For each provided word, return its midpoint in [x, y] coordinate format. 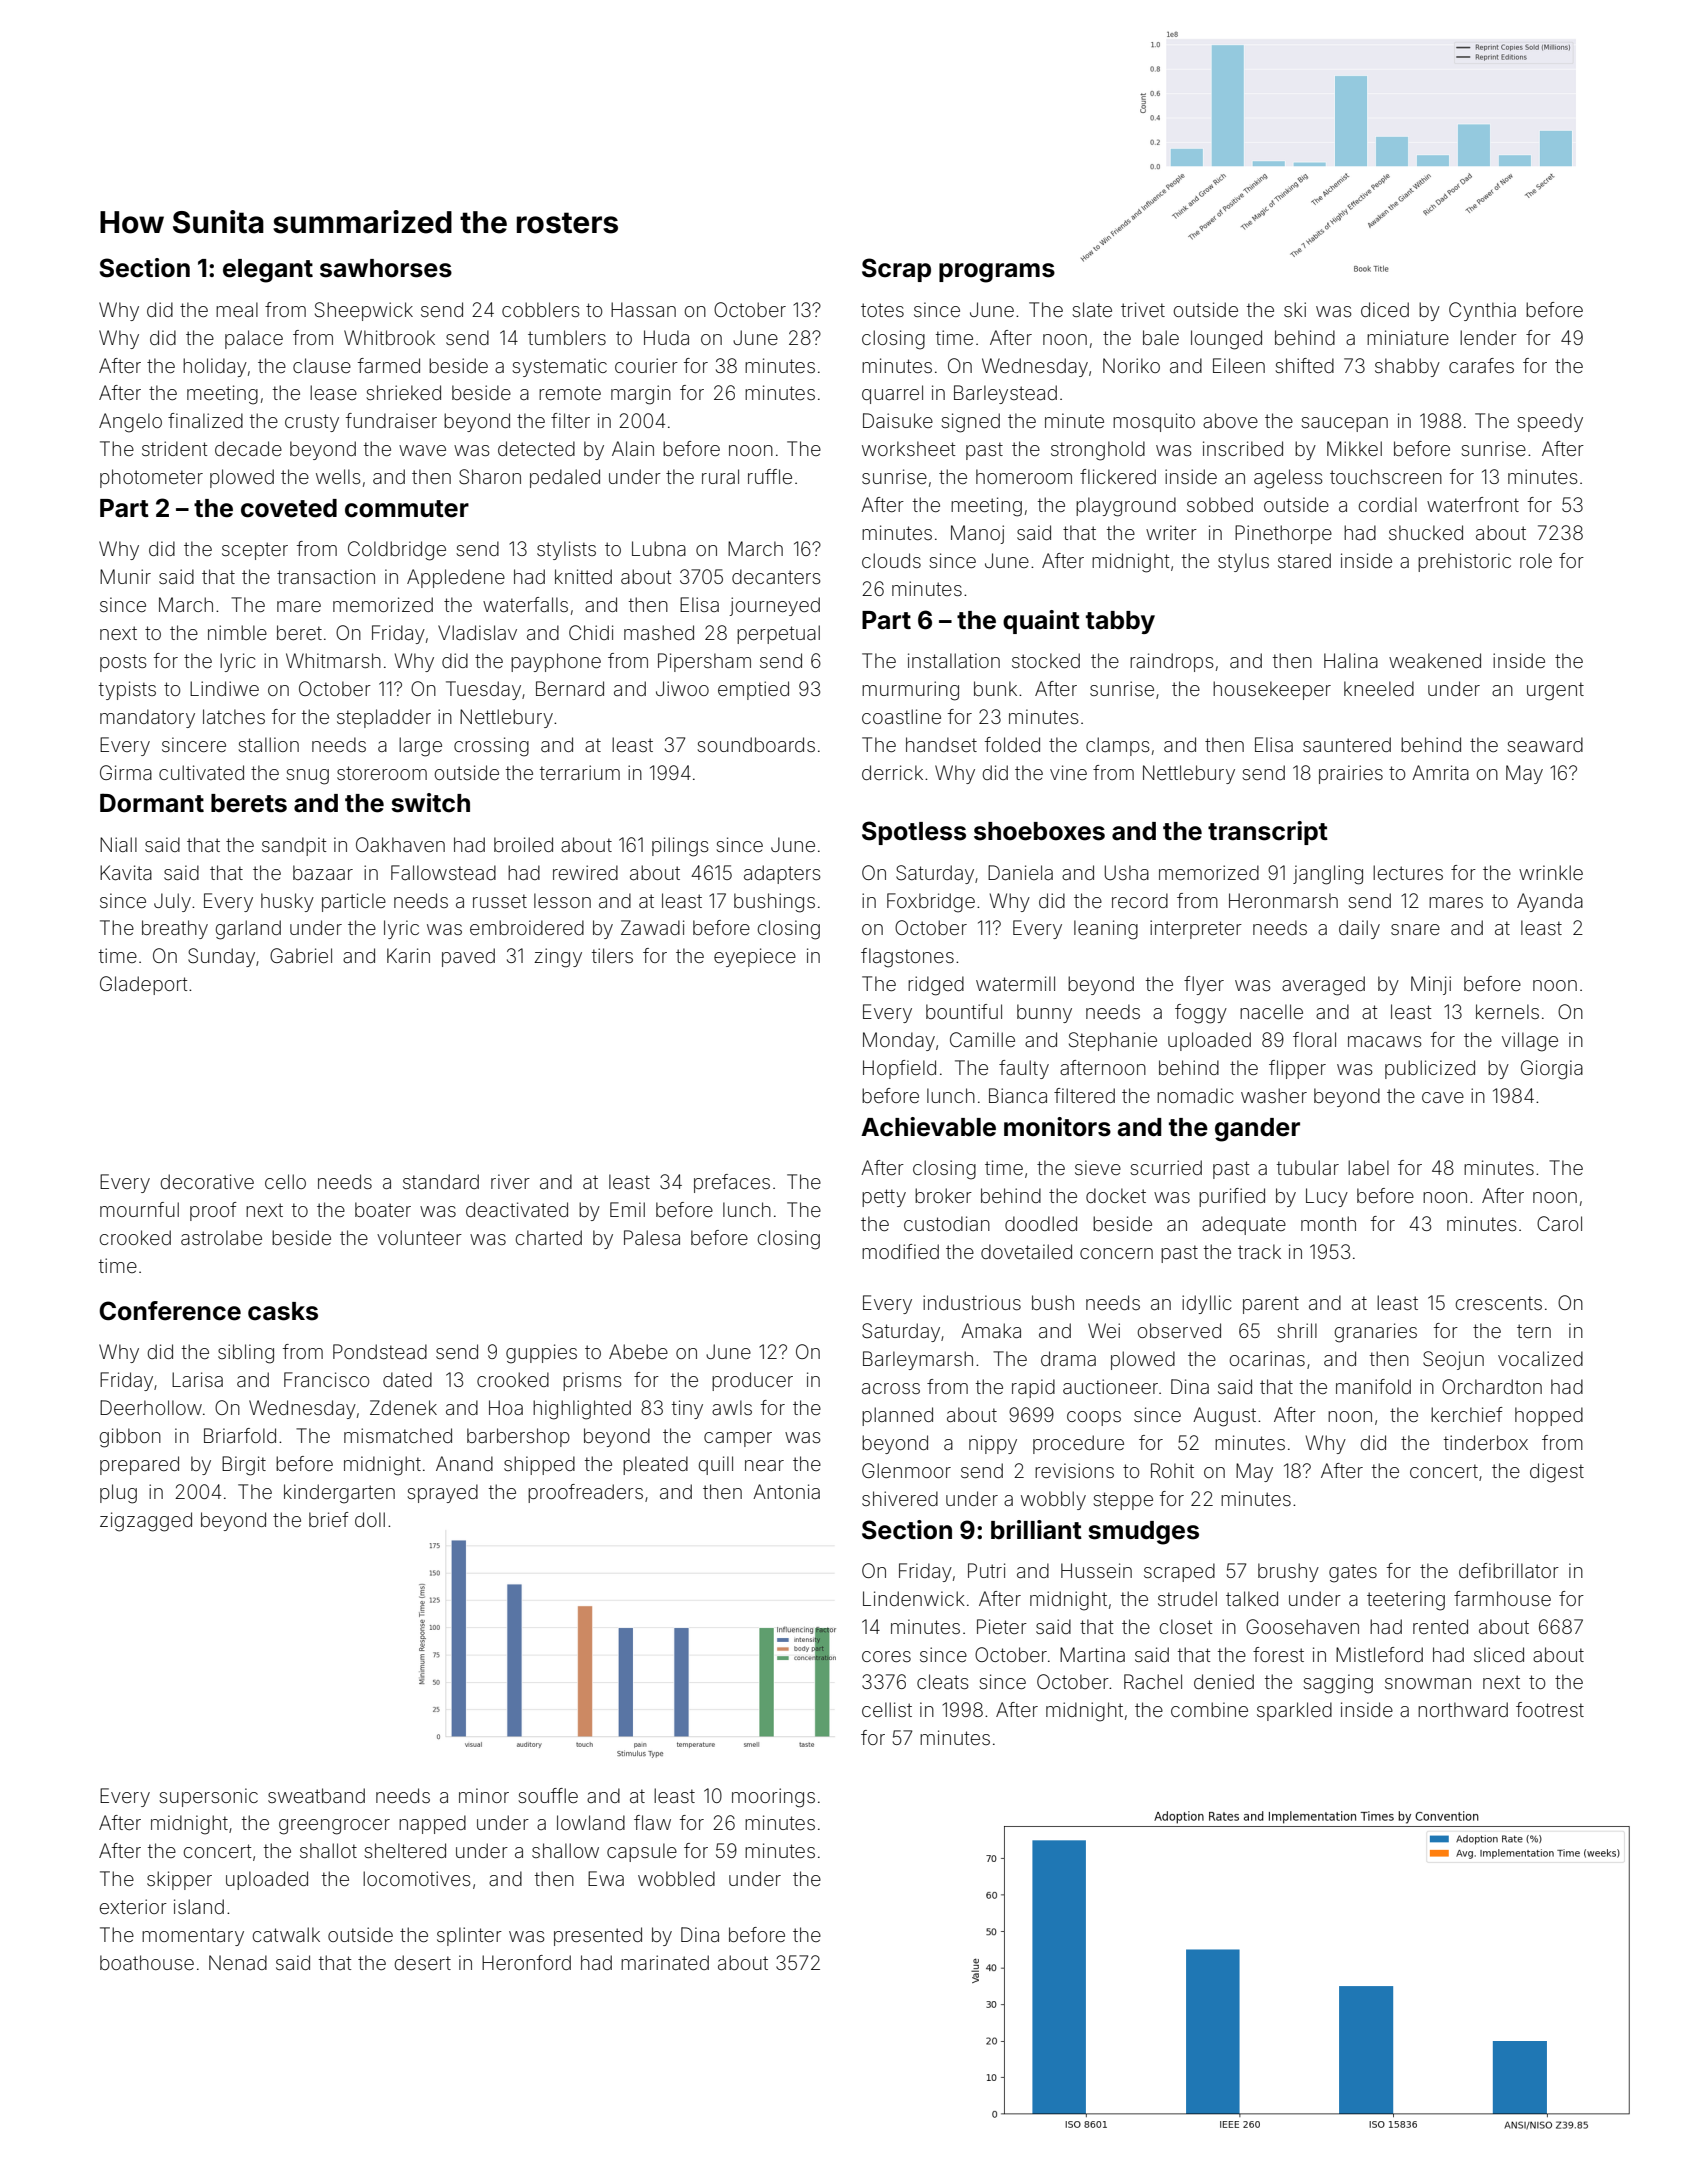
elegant [268, 271]
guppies [541, 1354]
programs [997, 273]
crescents [1499, 1303]
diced [1385, 309]
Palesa [652, 1237]
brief [329, 1519]
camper [738, 1439]
